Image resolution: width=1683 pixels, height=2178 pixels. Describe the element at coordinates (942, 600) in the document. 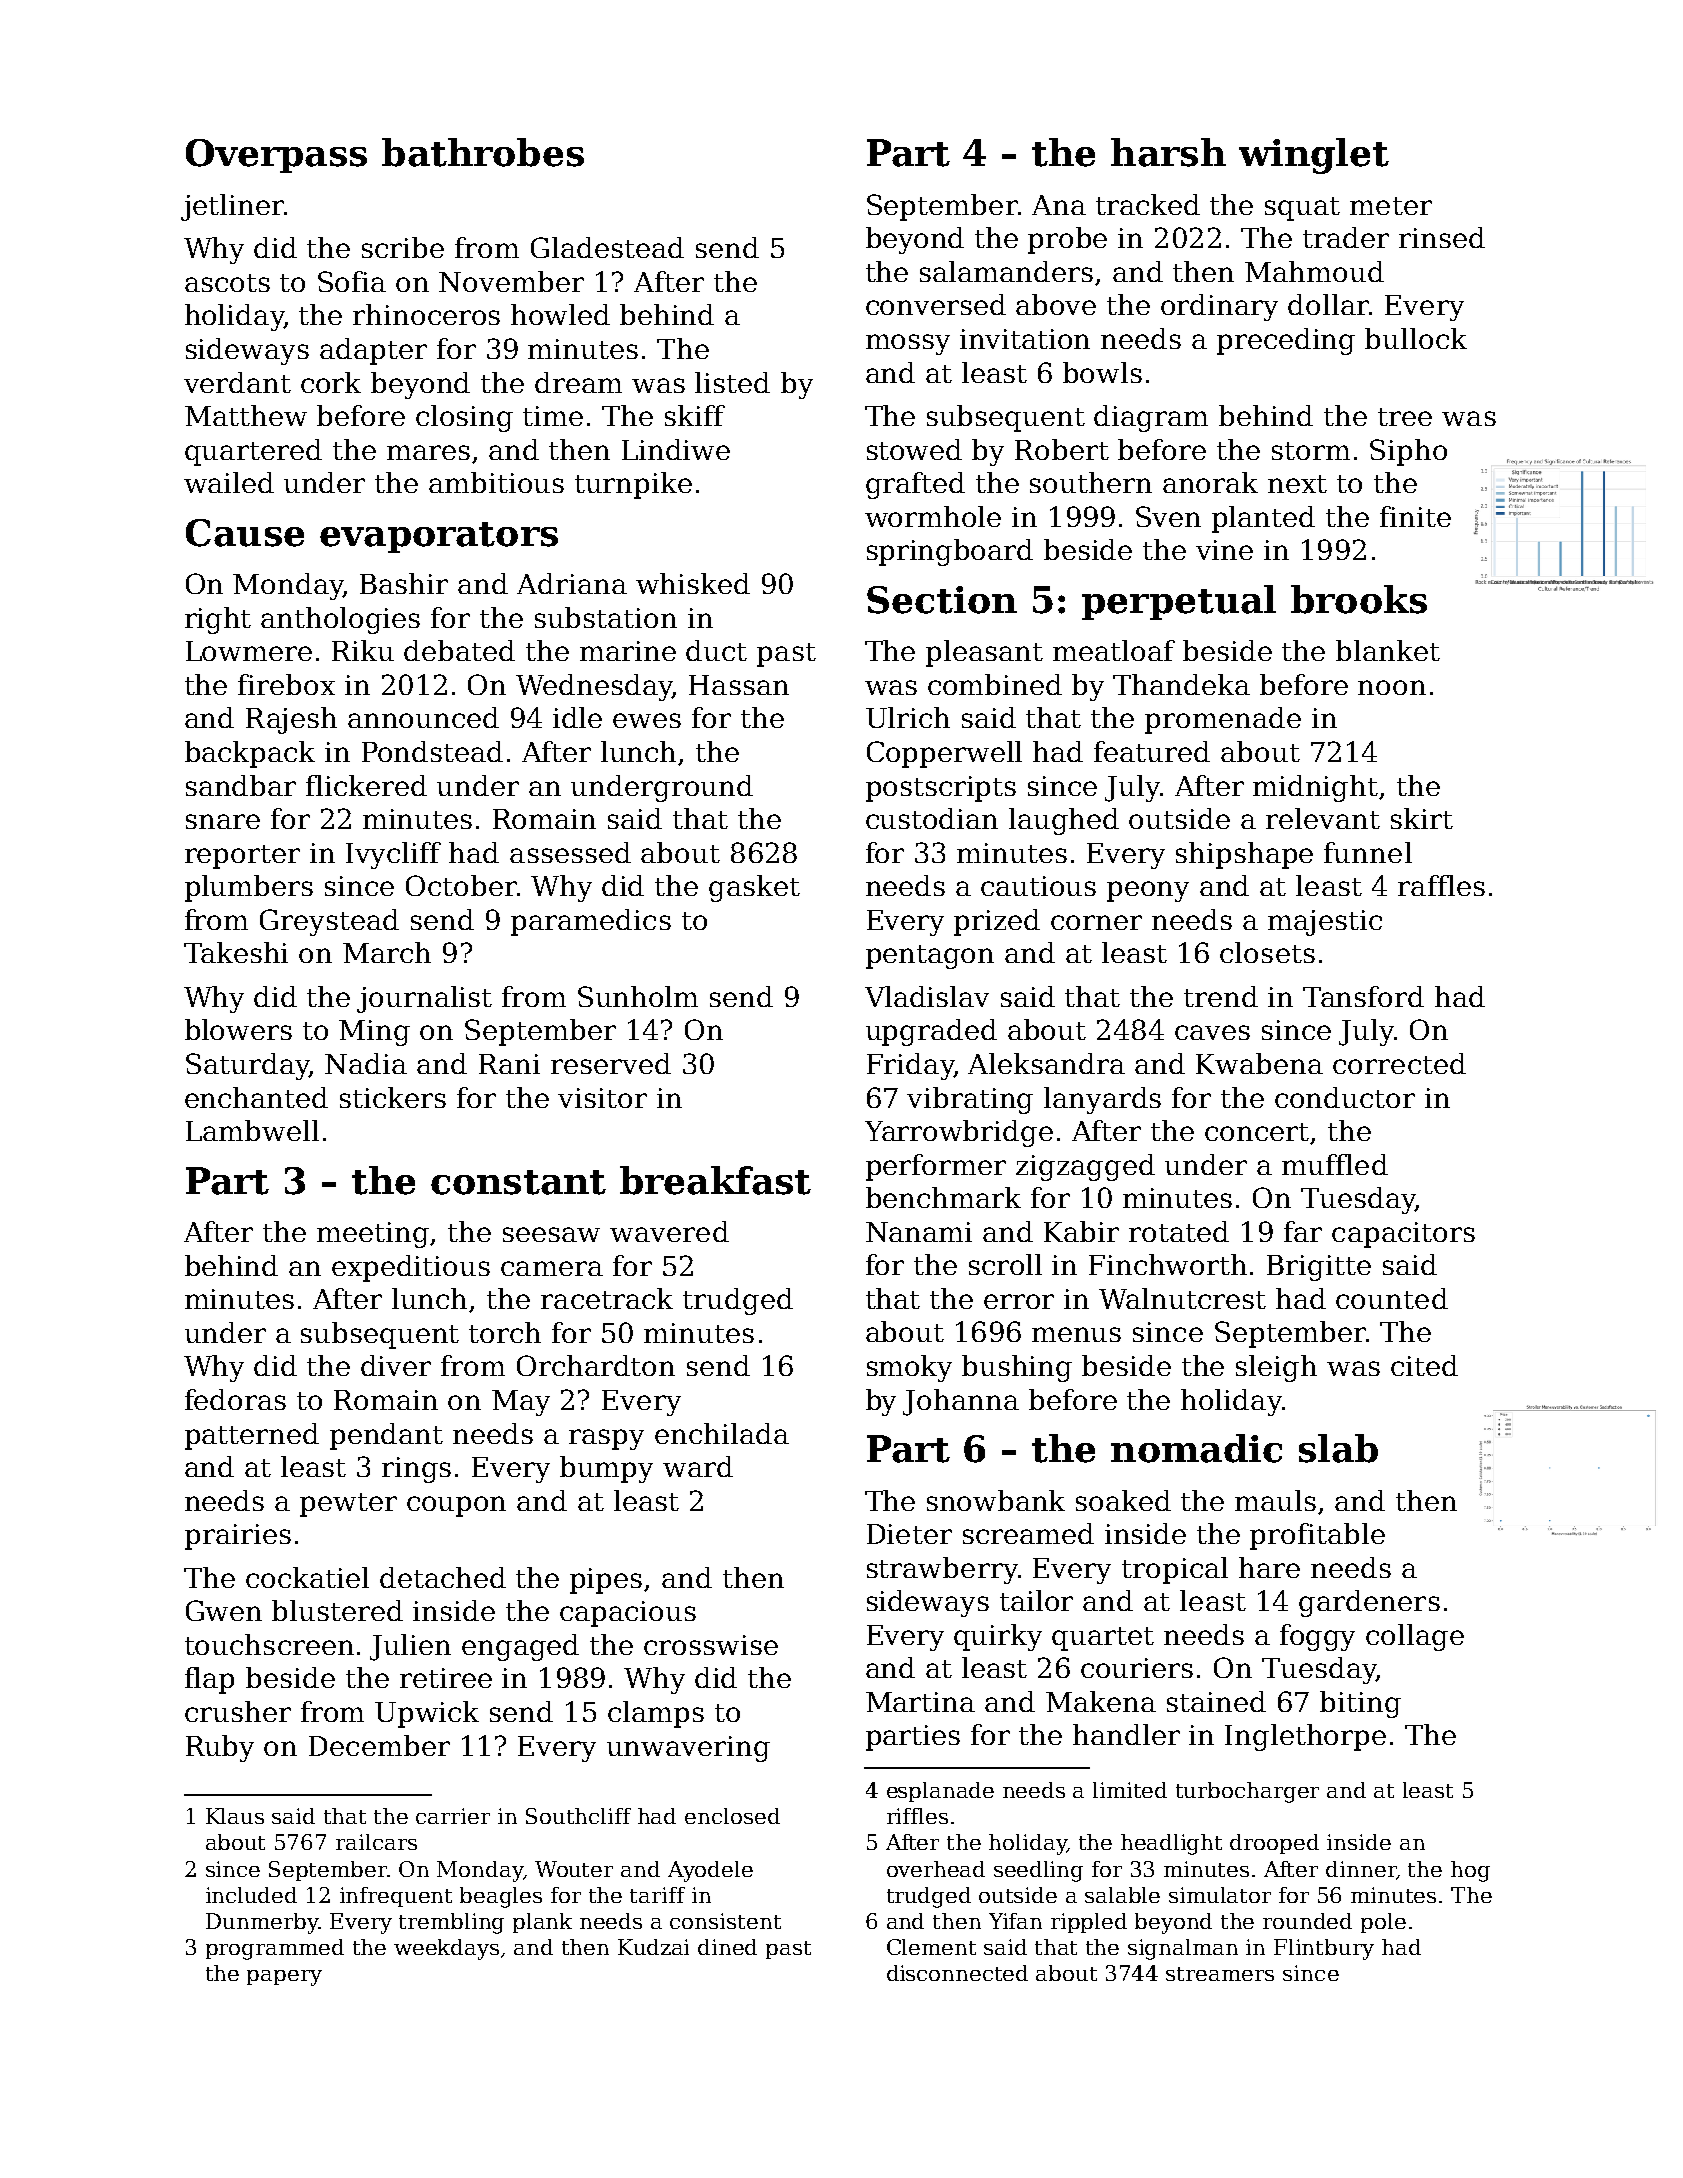

I see `Section` at that location.
